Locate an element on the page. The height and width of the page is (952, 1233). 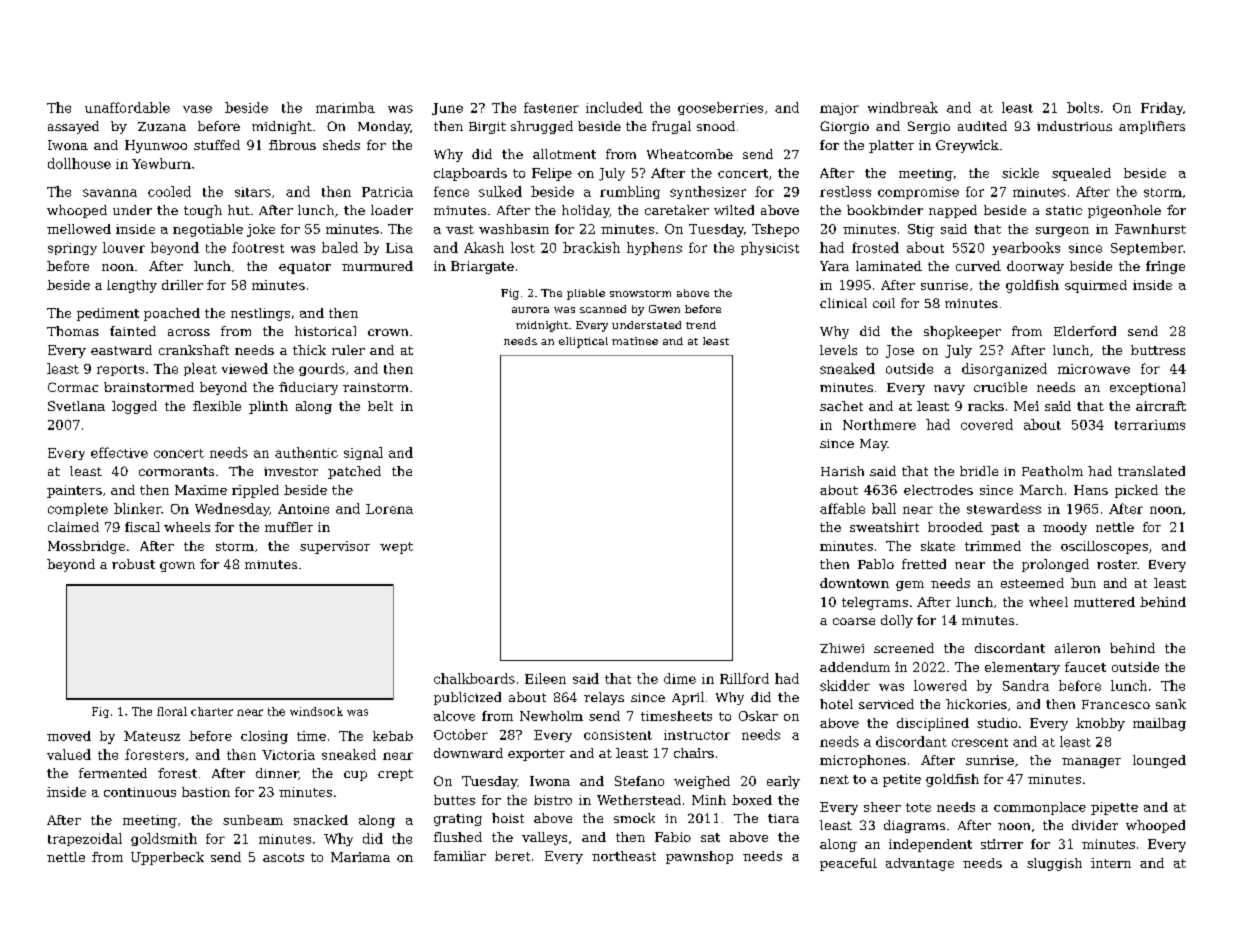
April is located at coordinates (688, 698).
